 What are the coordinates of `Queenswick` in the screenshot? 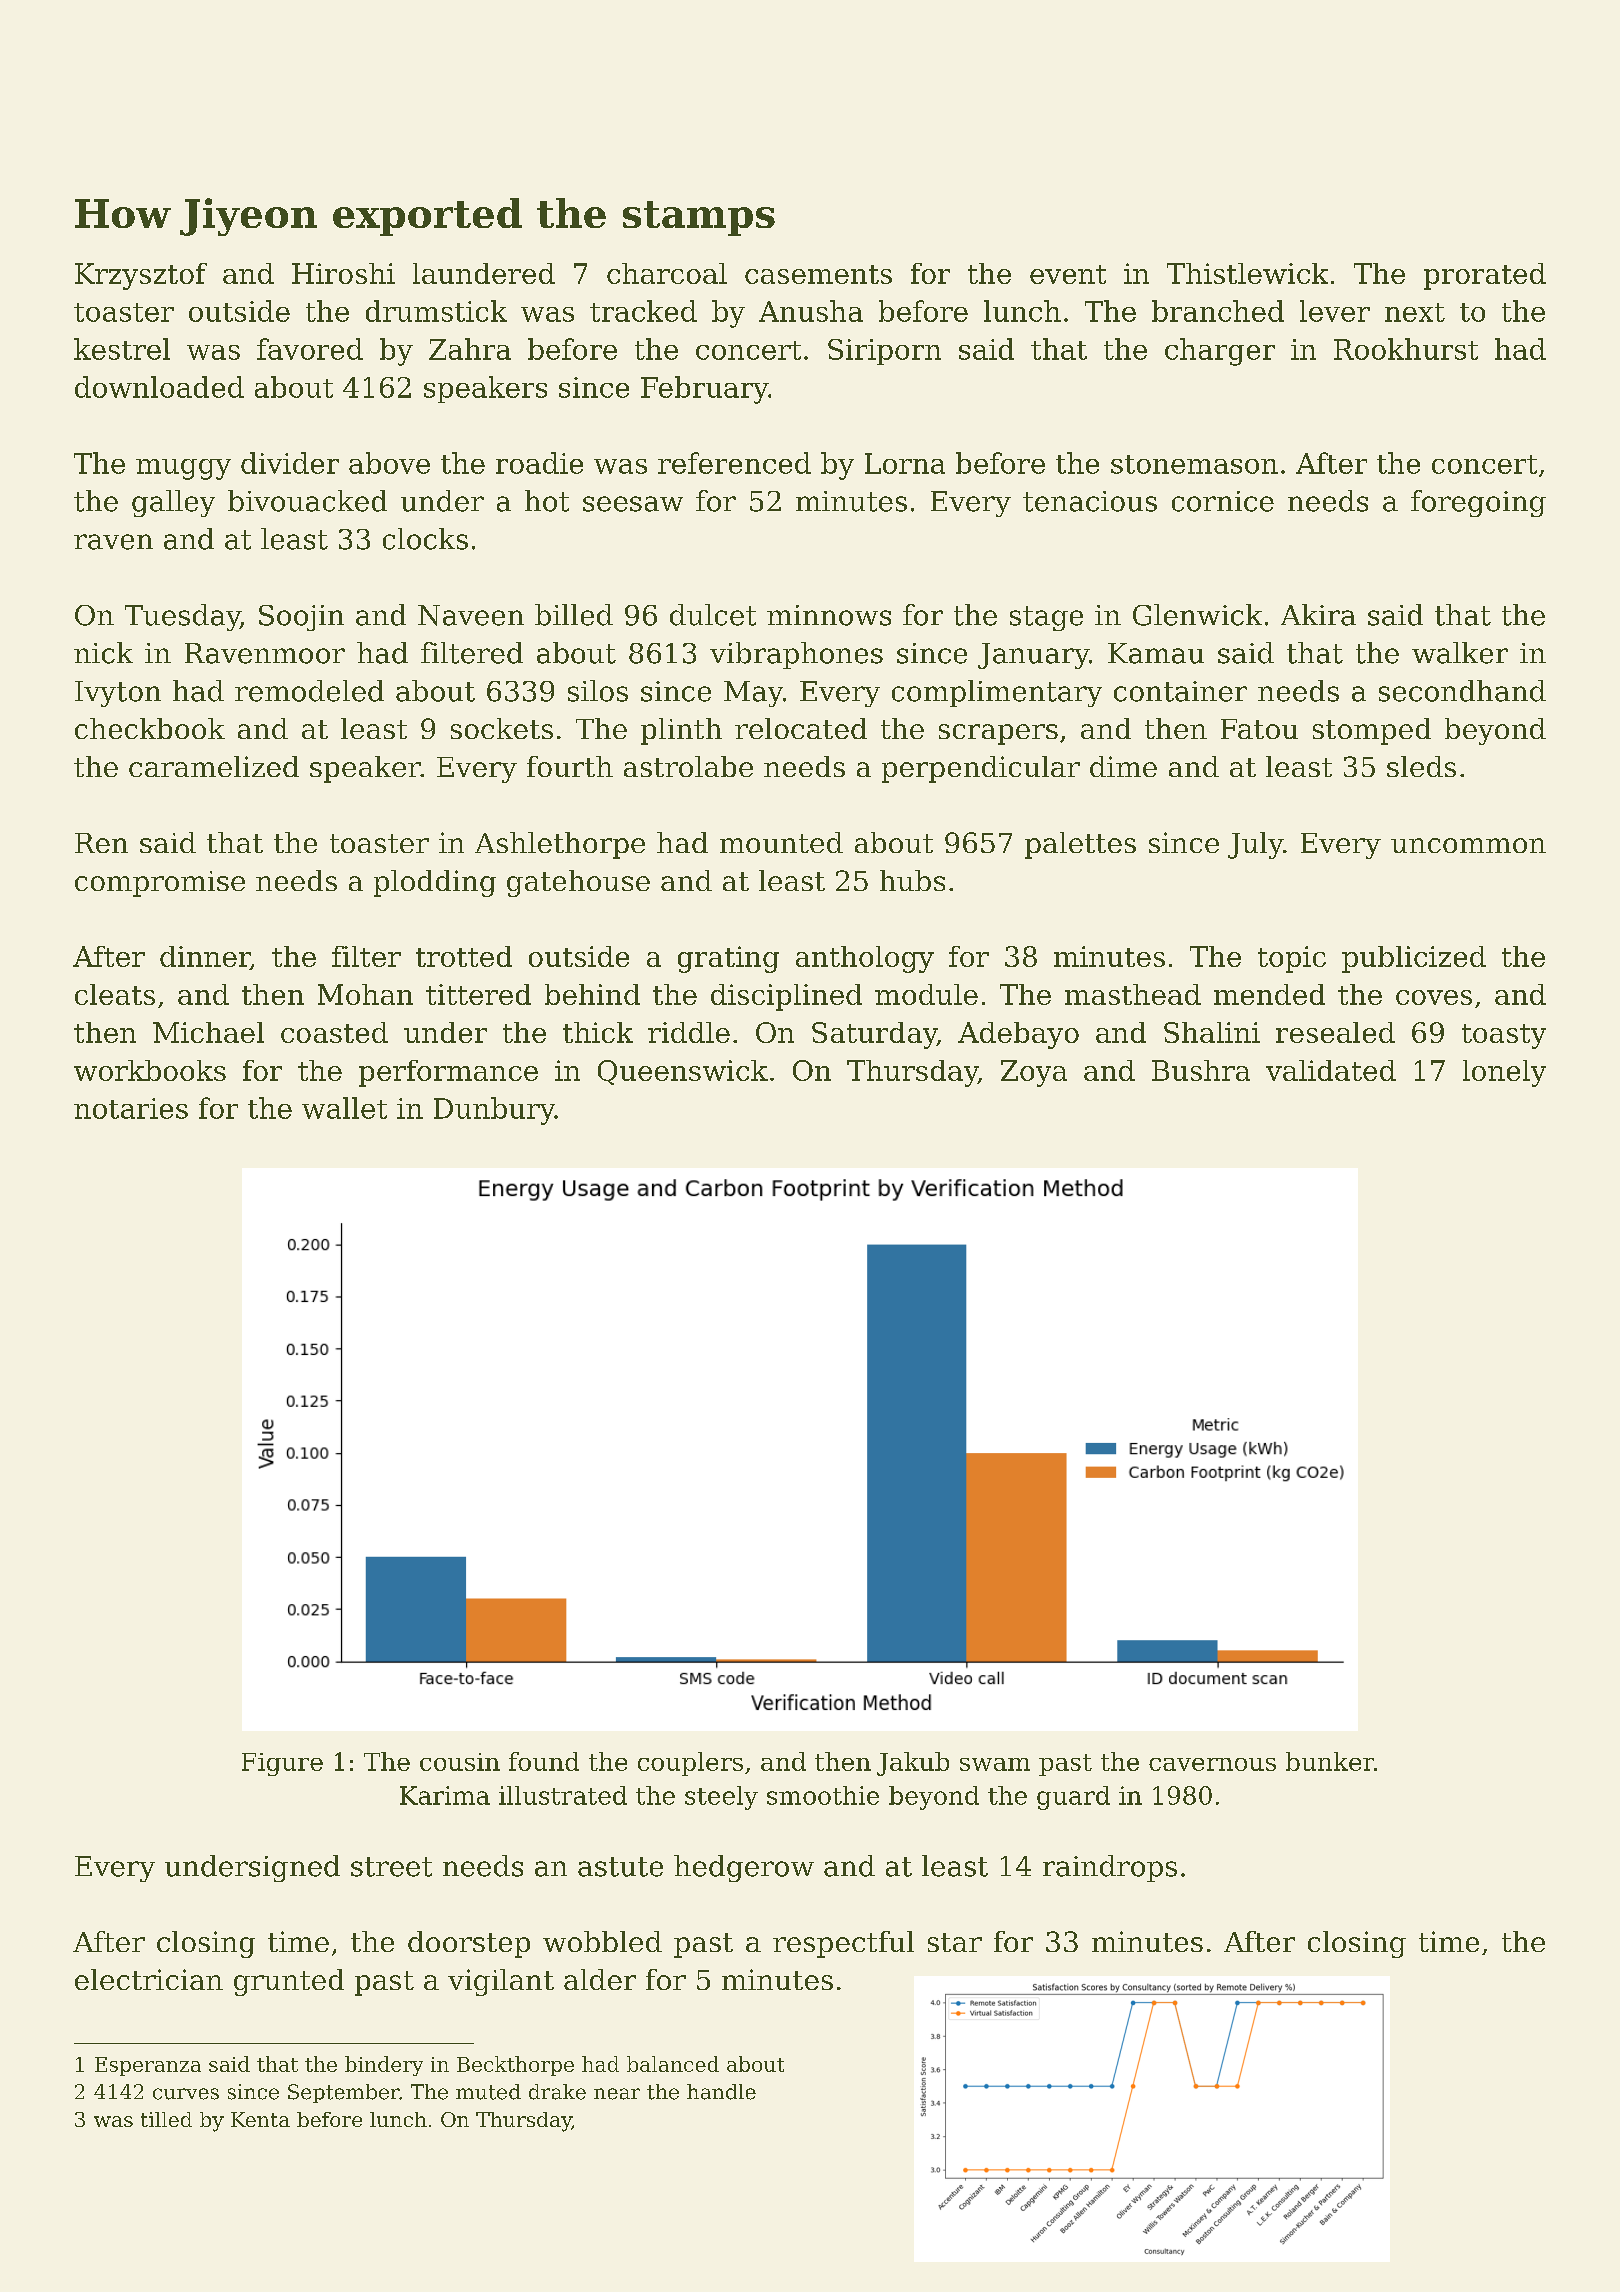 It's located at (683, 1072).
